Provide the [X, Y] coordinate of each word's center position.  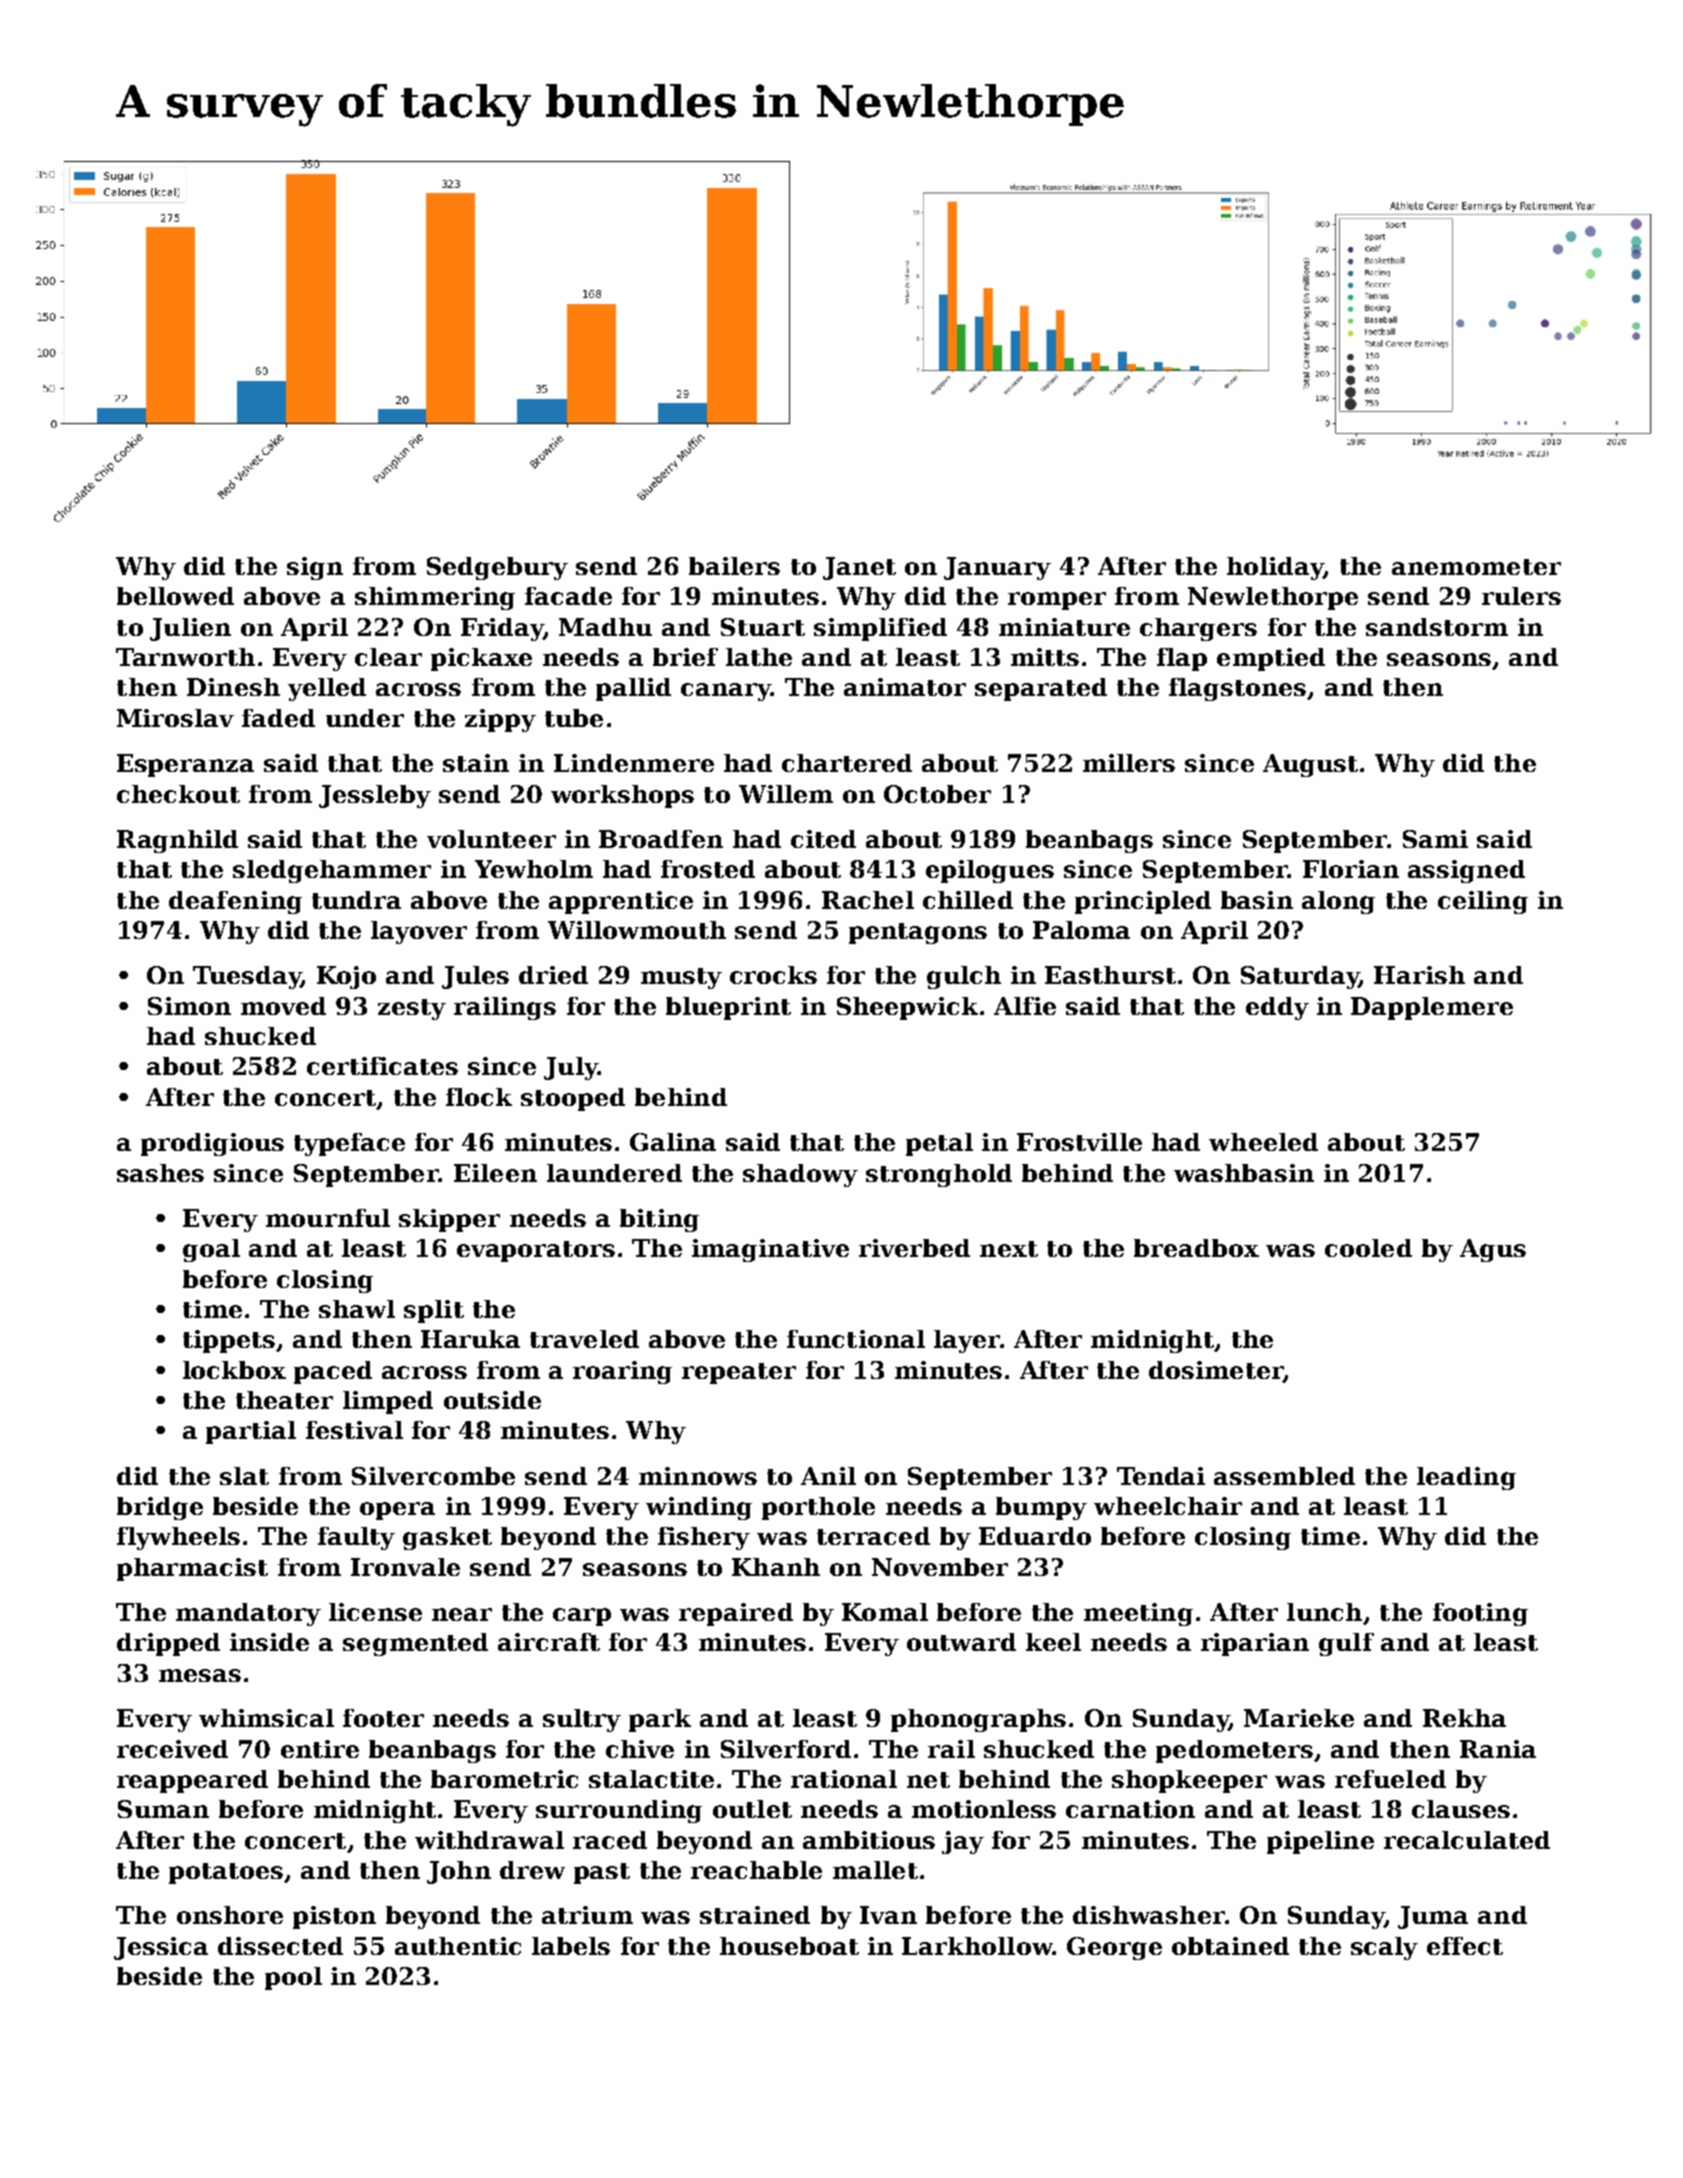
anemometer [1476, 567]
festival [354, 1430]
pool [293, 1978]
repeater [739, 1373]
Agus [1493, 1250]
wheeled [1263, 1142]
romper [1057, 601]
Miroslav [175, 718]
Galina [673, 1142]
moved [283, 1006]
